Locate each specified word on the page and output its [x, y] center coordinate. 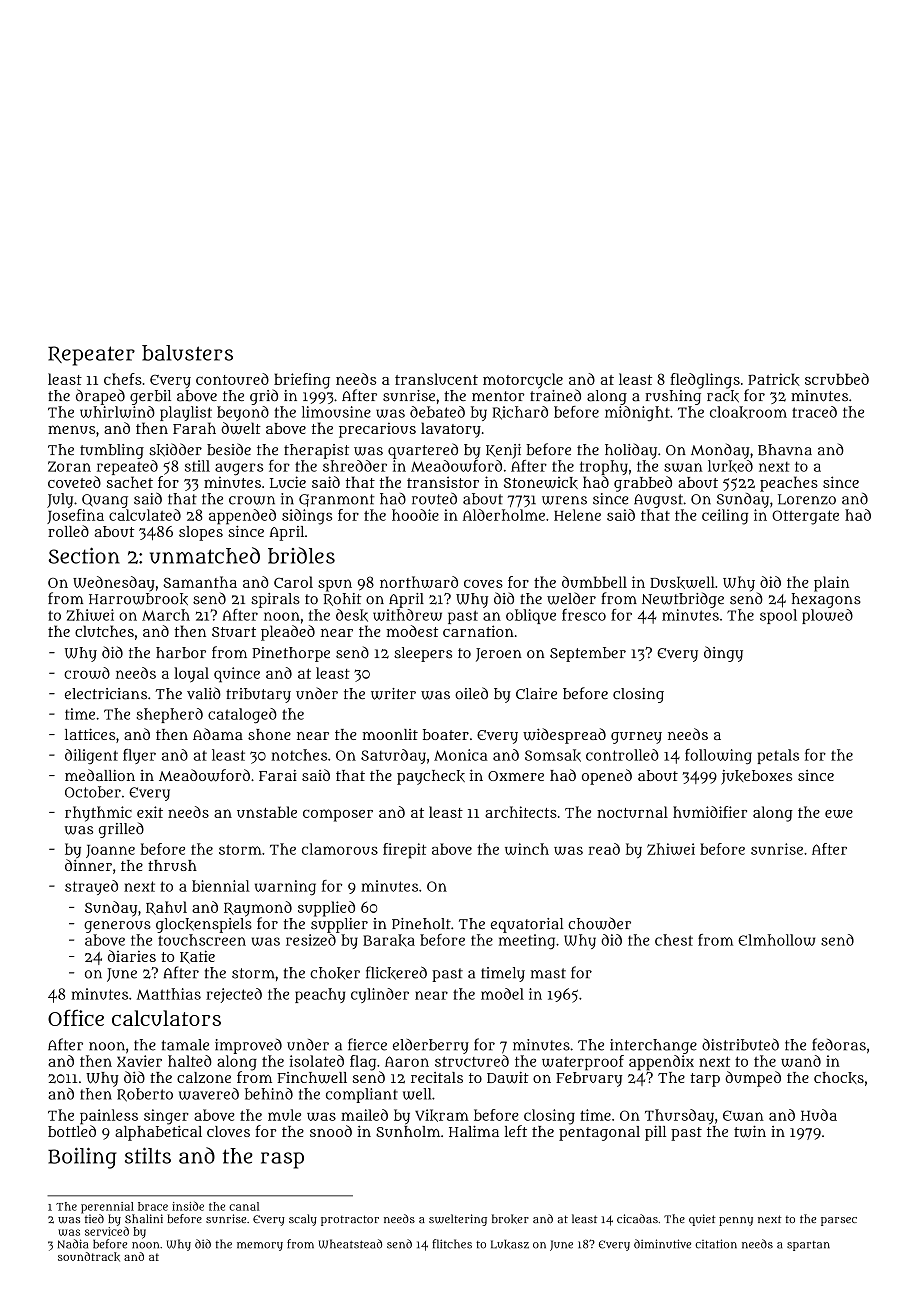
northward [419, 582]
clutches [104, 631]
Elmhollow [776, 940]
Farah [194, 428]
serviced [107, 1231]
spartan [808, 1246]
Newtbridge [683, 600]
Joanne [110, 851]
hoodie [415, 515]
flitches [452, 1244]
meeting [527, 941]
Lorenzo [807, 499]
